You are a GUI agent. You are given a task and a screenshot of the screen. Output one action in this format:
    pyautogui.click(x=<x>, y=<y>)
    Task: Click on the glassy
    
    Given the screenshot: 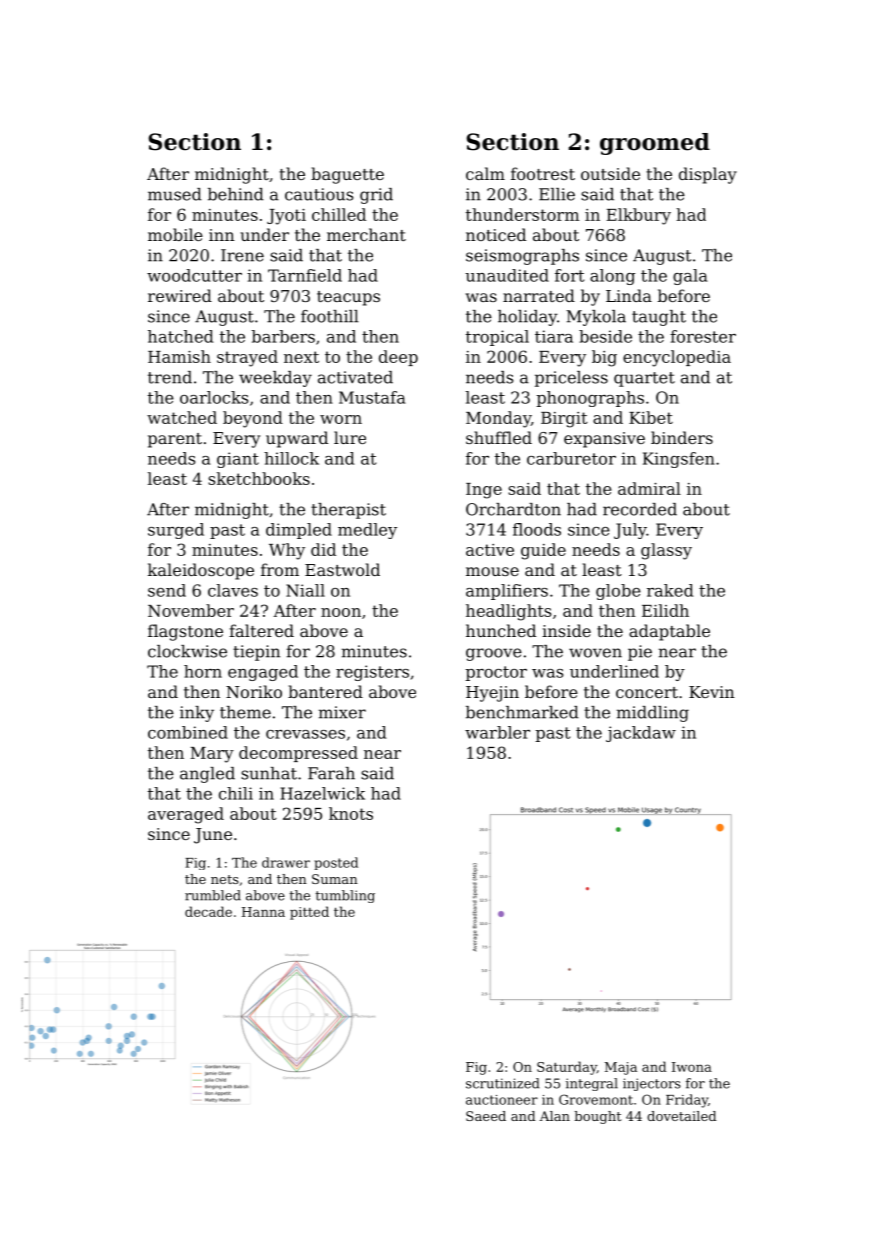 What is the action you would take?
    pyautogui.click(x=666, y=551)
